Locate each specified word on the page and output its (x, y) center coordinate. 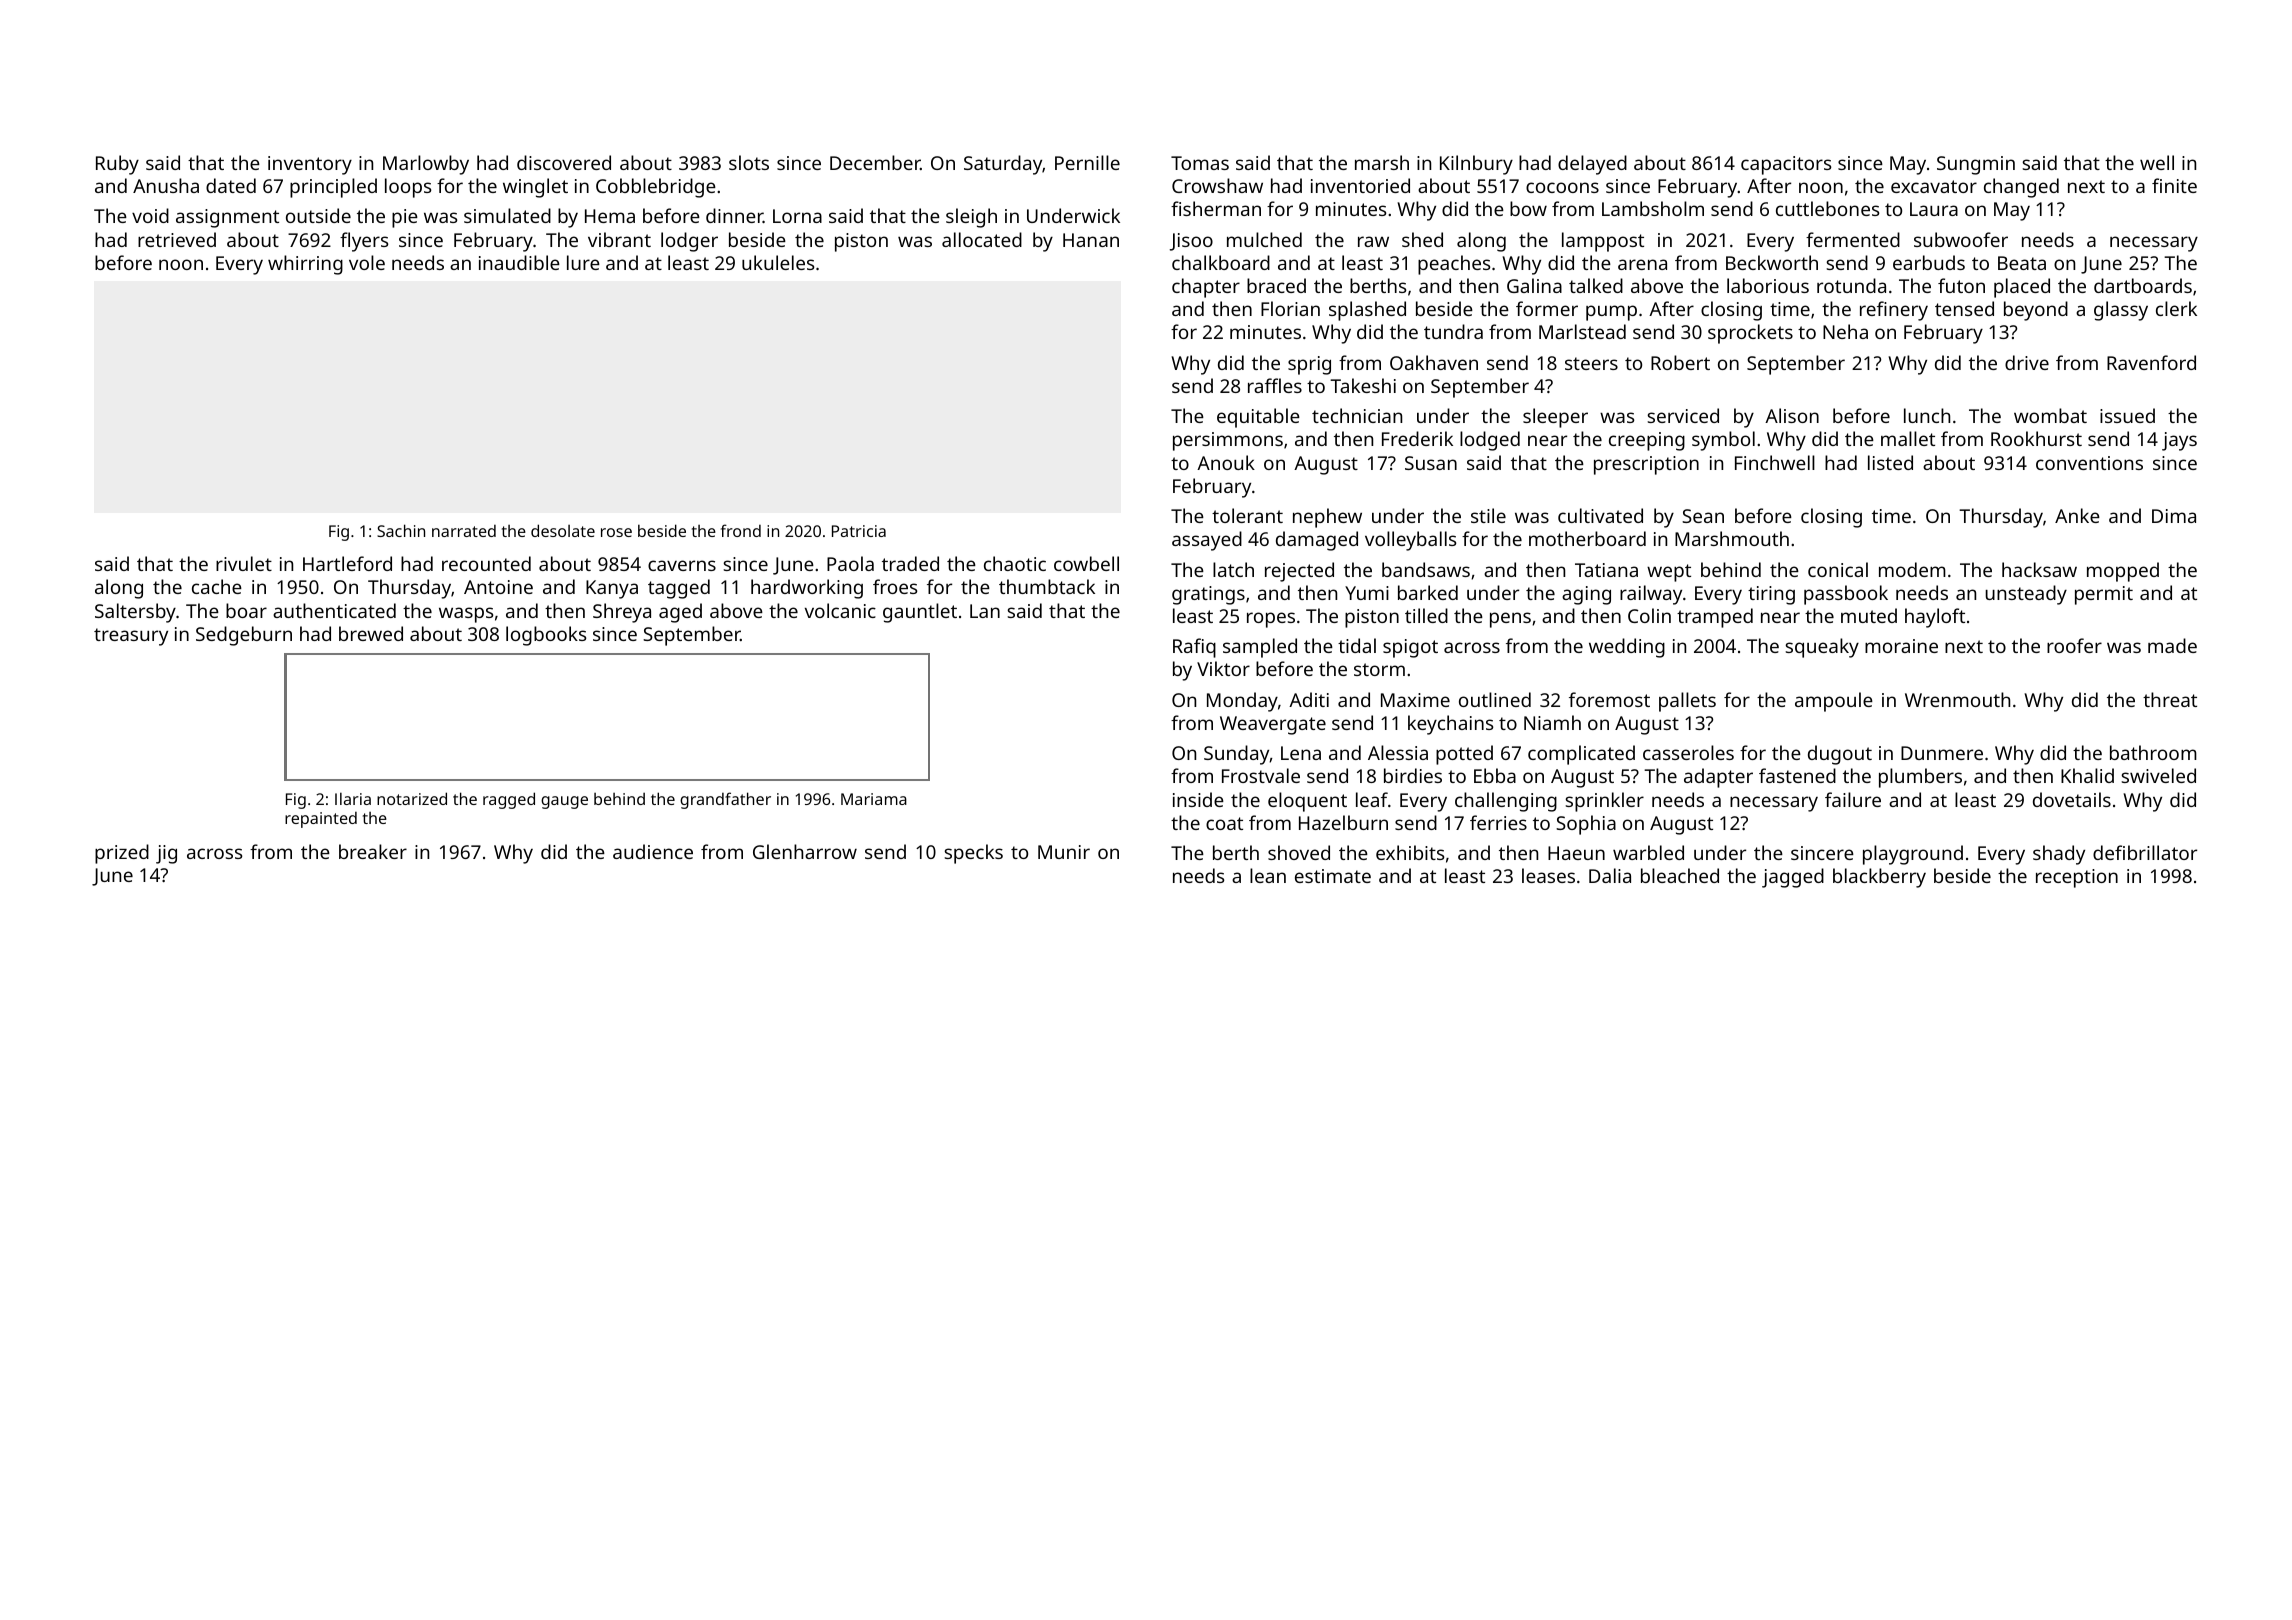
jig (166, 854)
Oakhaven (1434, 362)
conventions (2089, 463)
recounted (486, 563)
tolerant (1247, 515)
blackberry (1879, 878)
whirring (305, 265)
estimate (1333, 876)
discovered (564, 162)
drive (2027, 362)
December (875, 162)
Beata (2022, 263)
